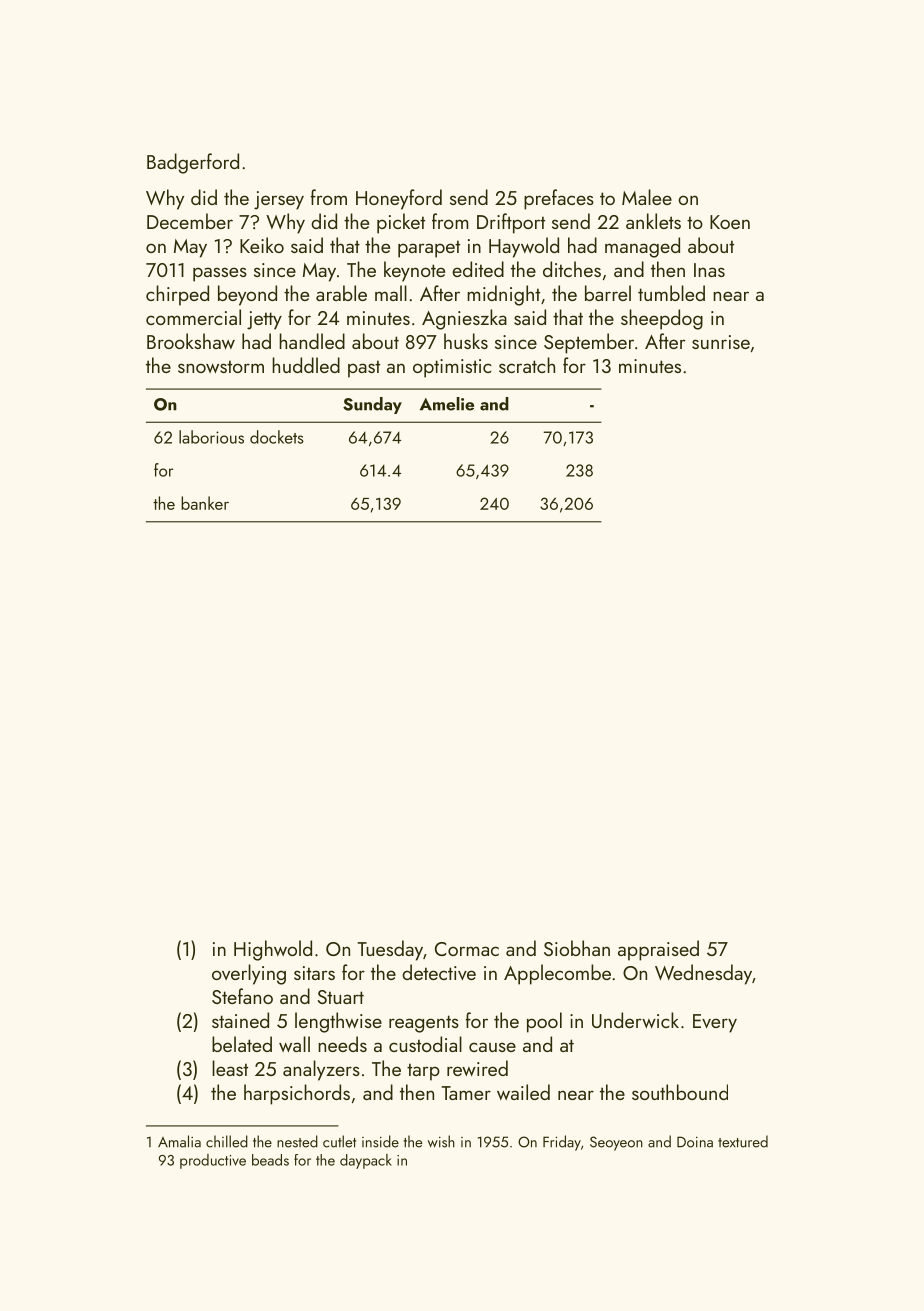 Image resolution: width=924 pixels, height=1311 pixels. Describe the element at coordinates (262, 245) in the image. I see `Keiko` at that location.
